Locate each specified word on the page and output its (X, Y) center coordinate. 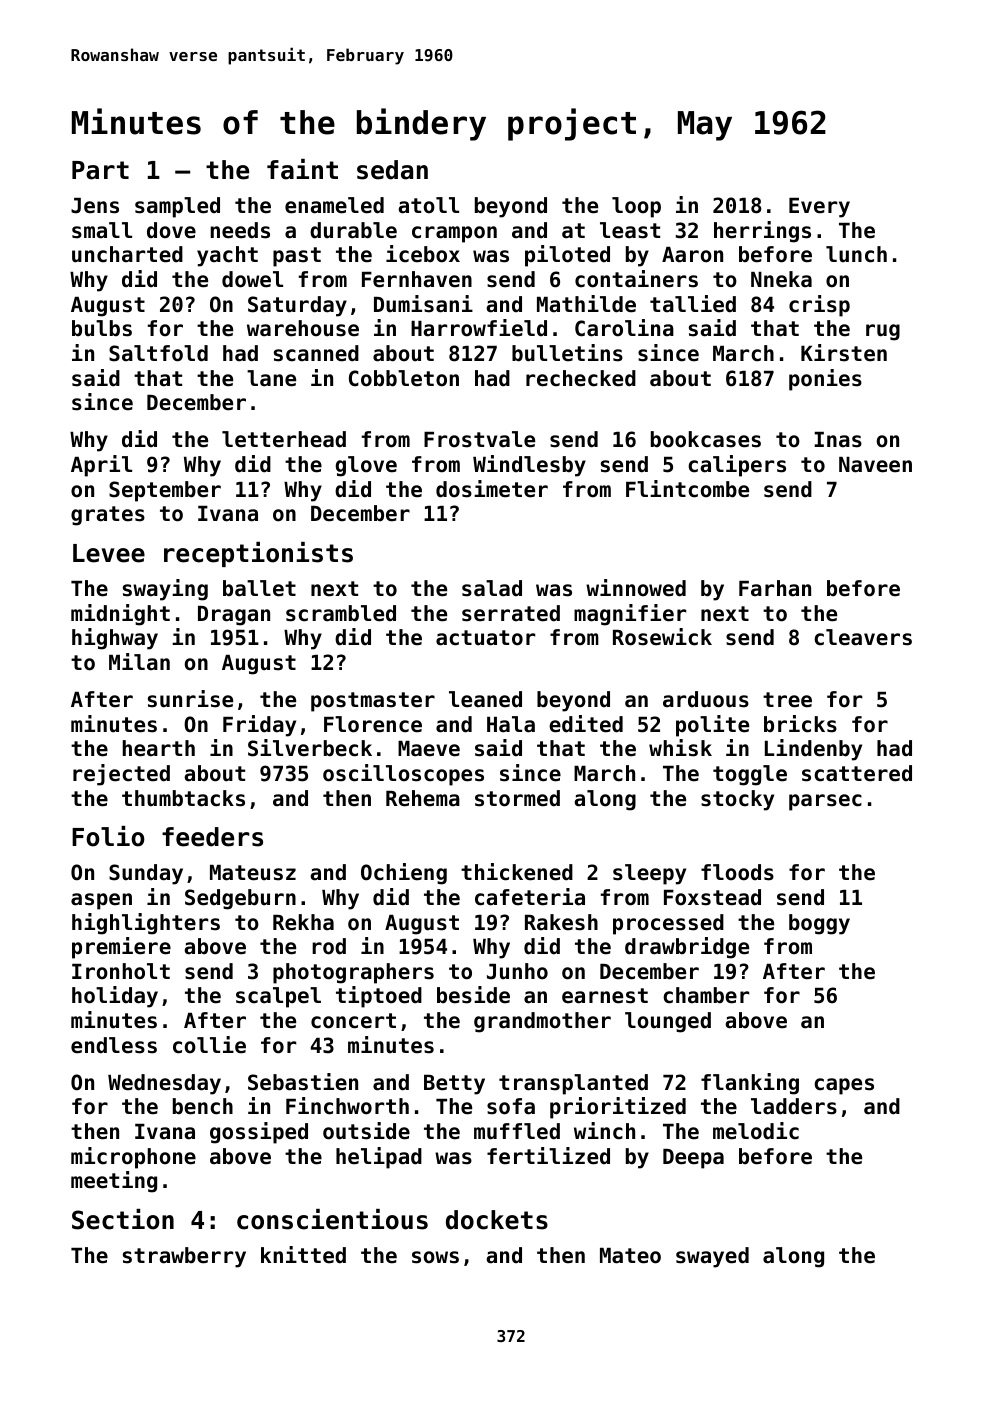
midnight (120, 615)
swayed (712, 1257)
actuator (485, 638)
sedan (392, 170)
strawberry (184, 1257)
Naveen (875, 465)
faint (302, 169)
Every (819, 208)
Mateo (630, 1256)
